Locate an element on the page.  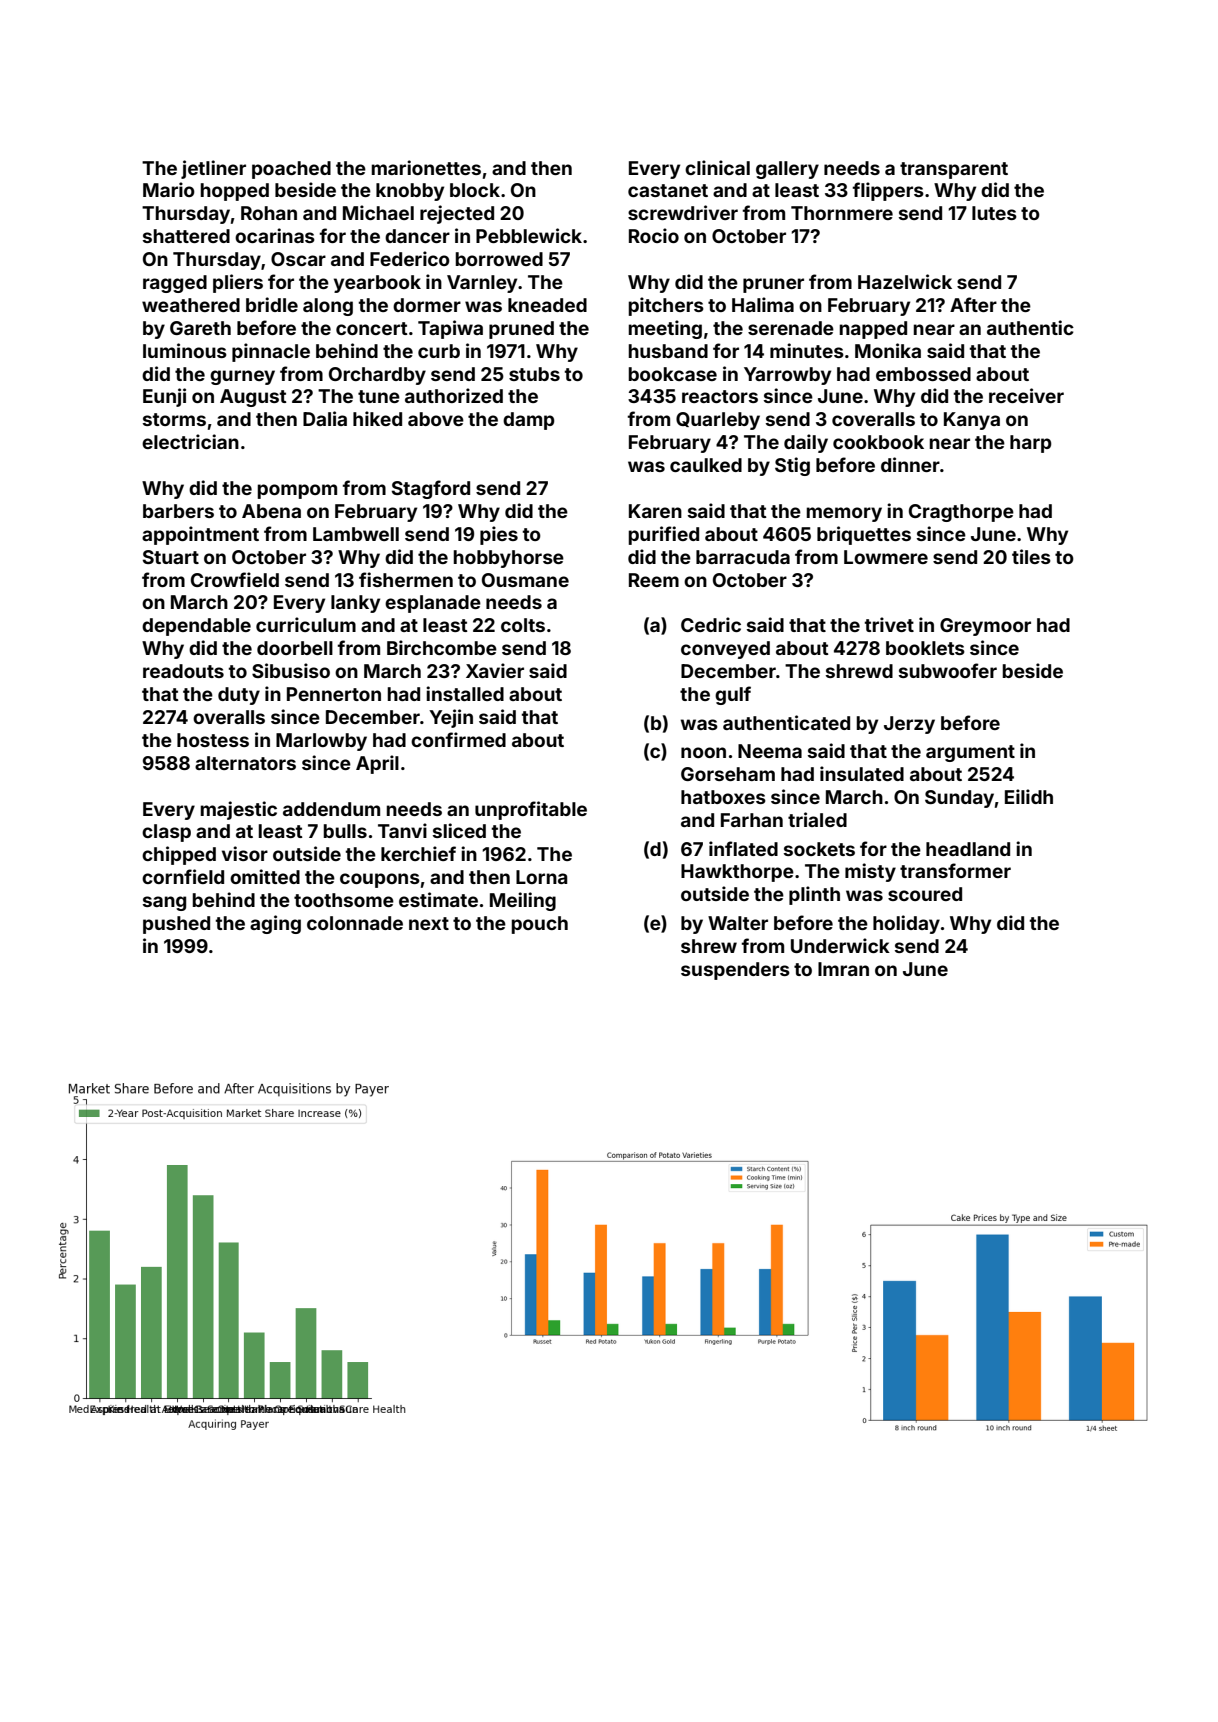
reactors is located at coordinates (720, 396).
